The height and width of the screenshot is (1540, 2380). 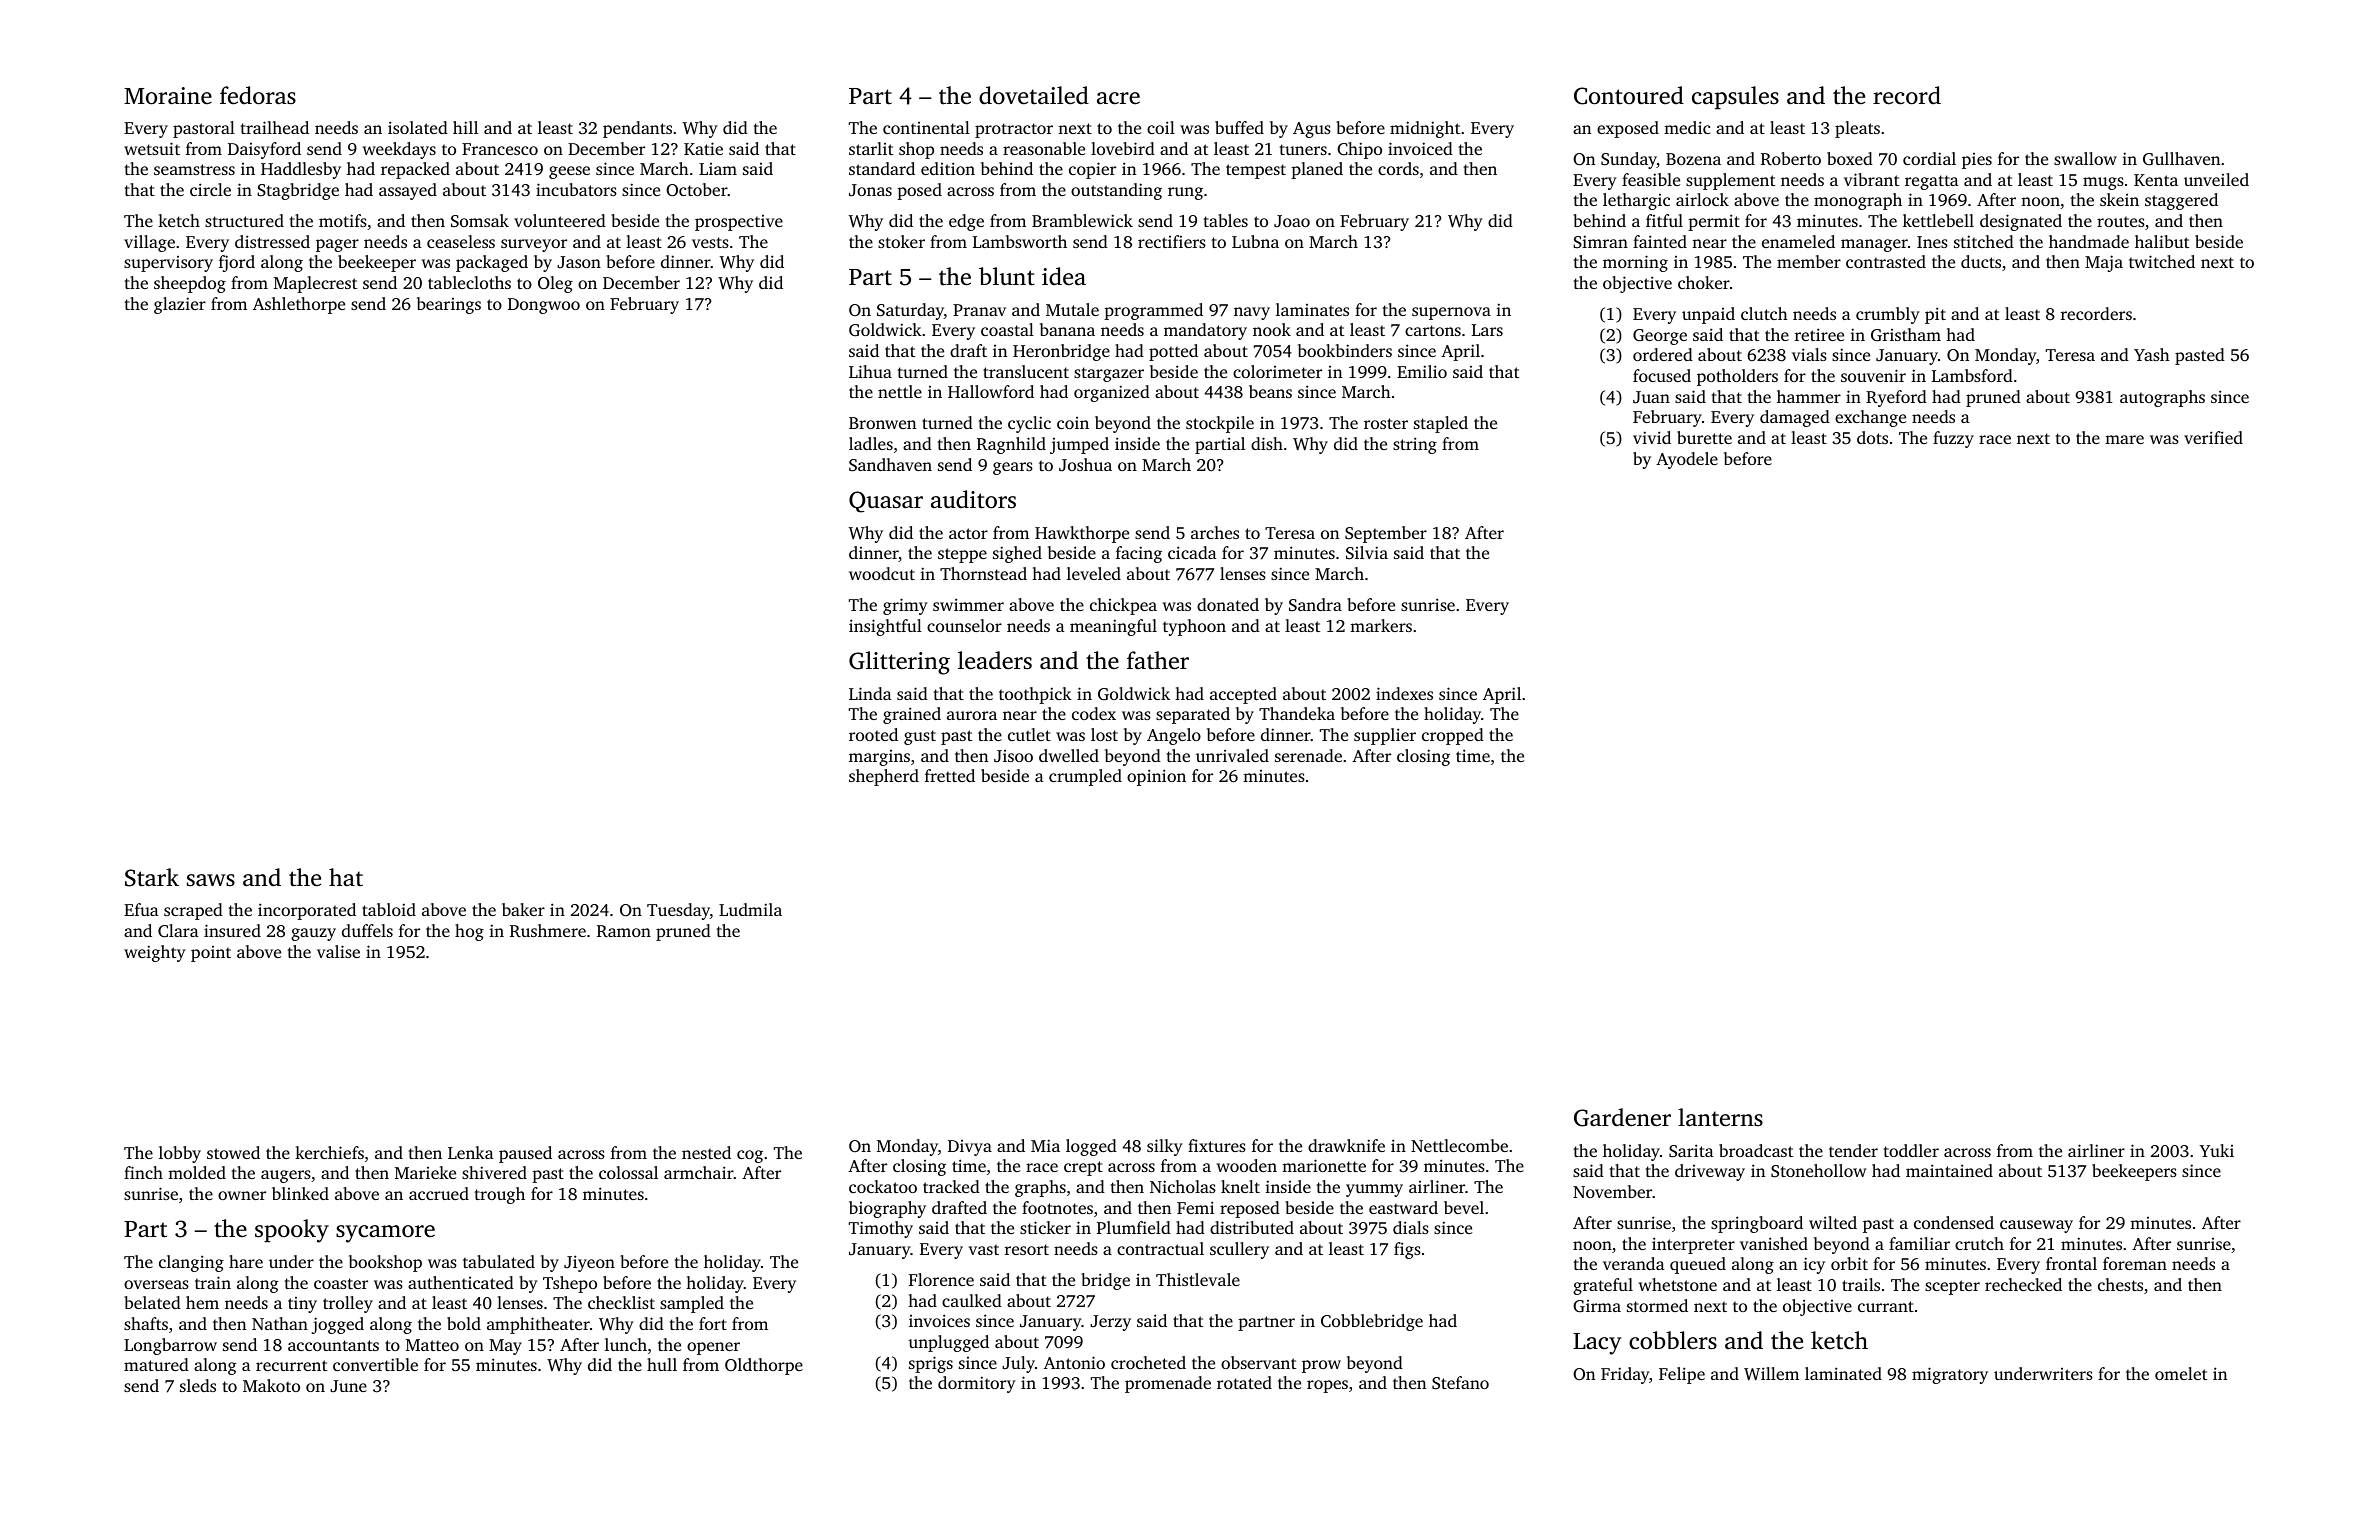 I want to click on shepherd, so click(x=884, y=777).
